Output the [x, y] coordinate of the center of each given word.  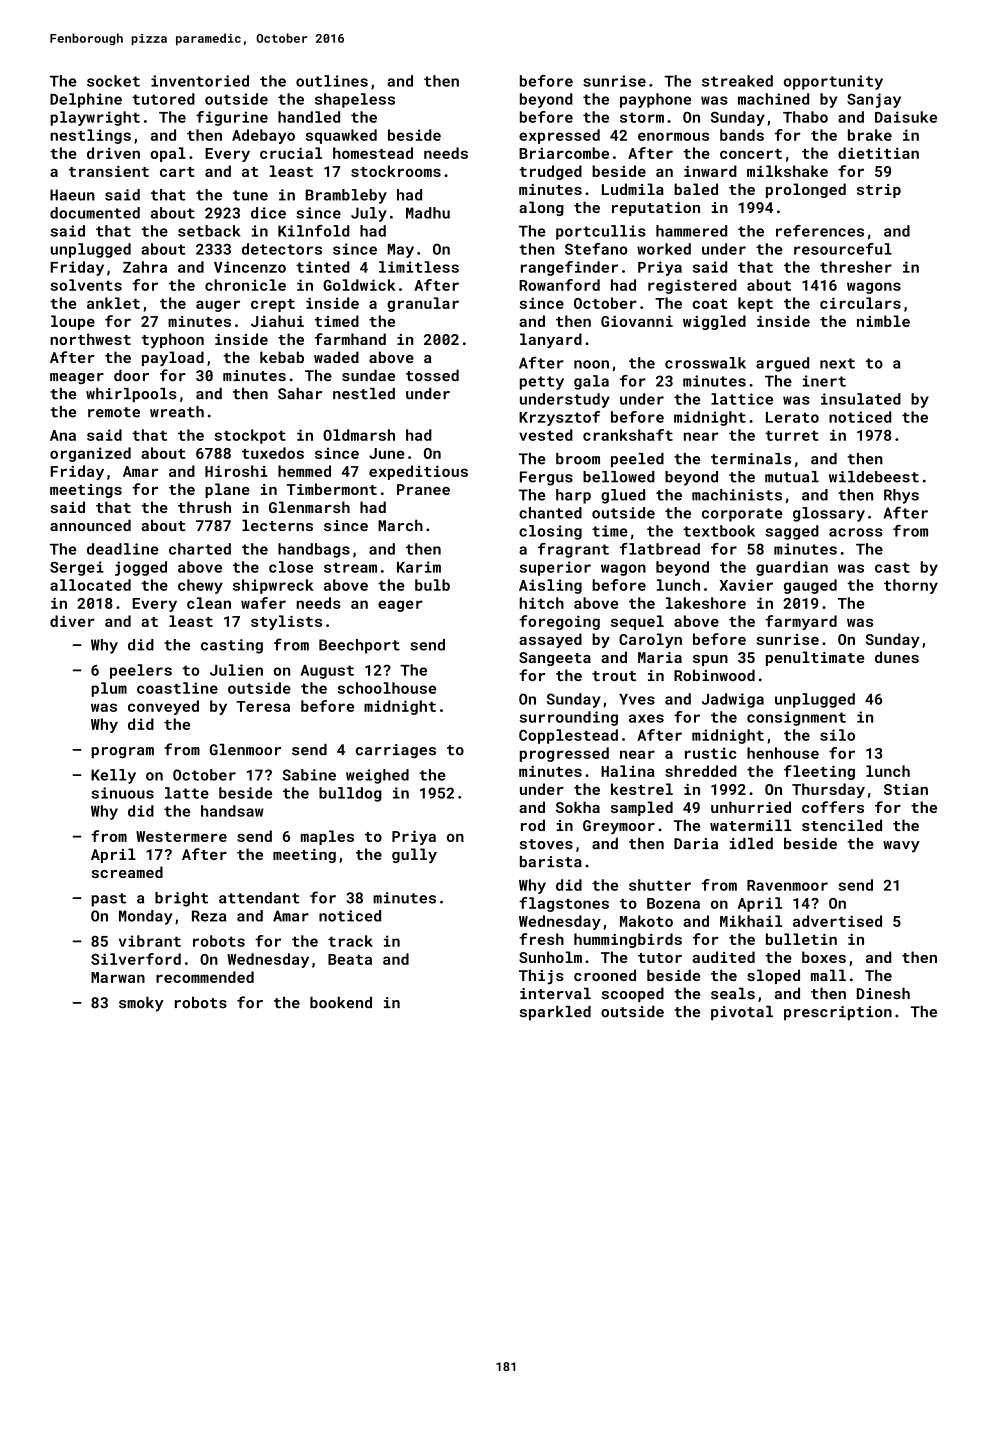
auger [218, 306]
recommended [205, 977]
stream [350, 567]
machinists [737, 495]
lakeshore [706, 603]
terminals [751, 459]
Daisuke [906, 117]
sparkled [555, 1013]
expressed [559, 136]
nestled [364, 394]
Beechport [359, 646]
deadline [123, 549]
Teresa [263, 706]
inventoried [200, 81]
